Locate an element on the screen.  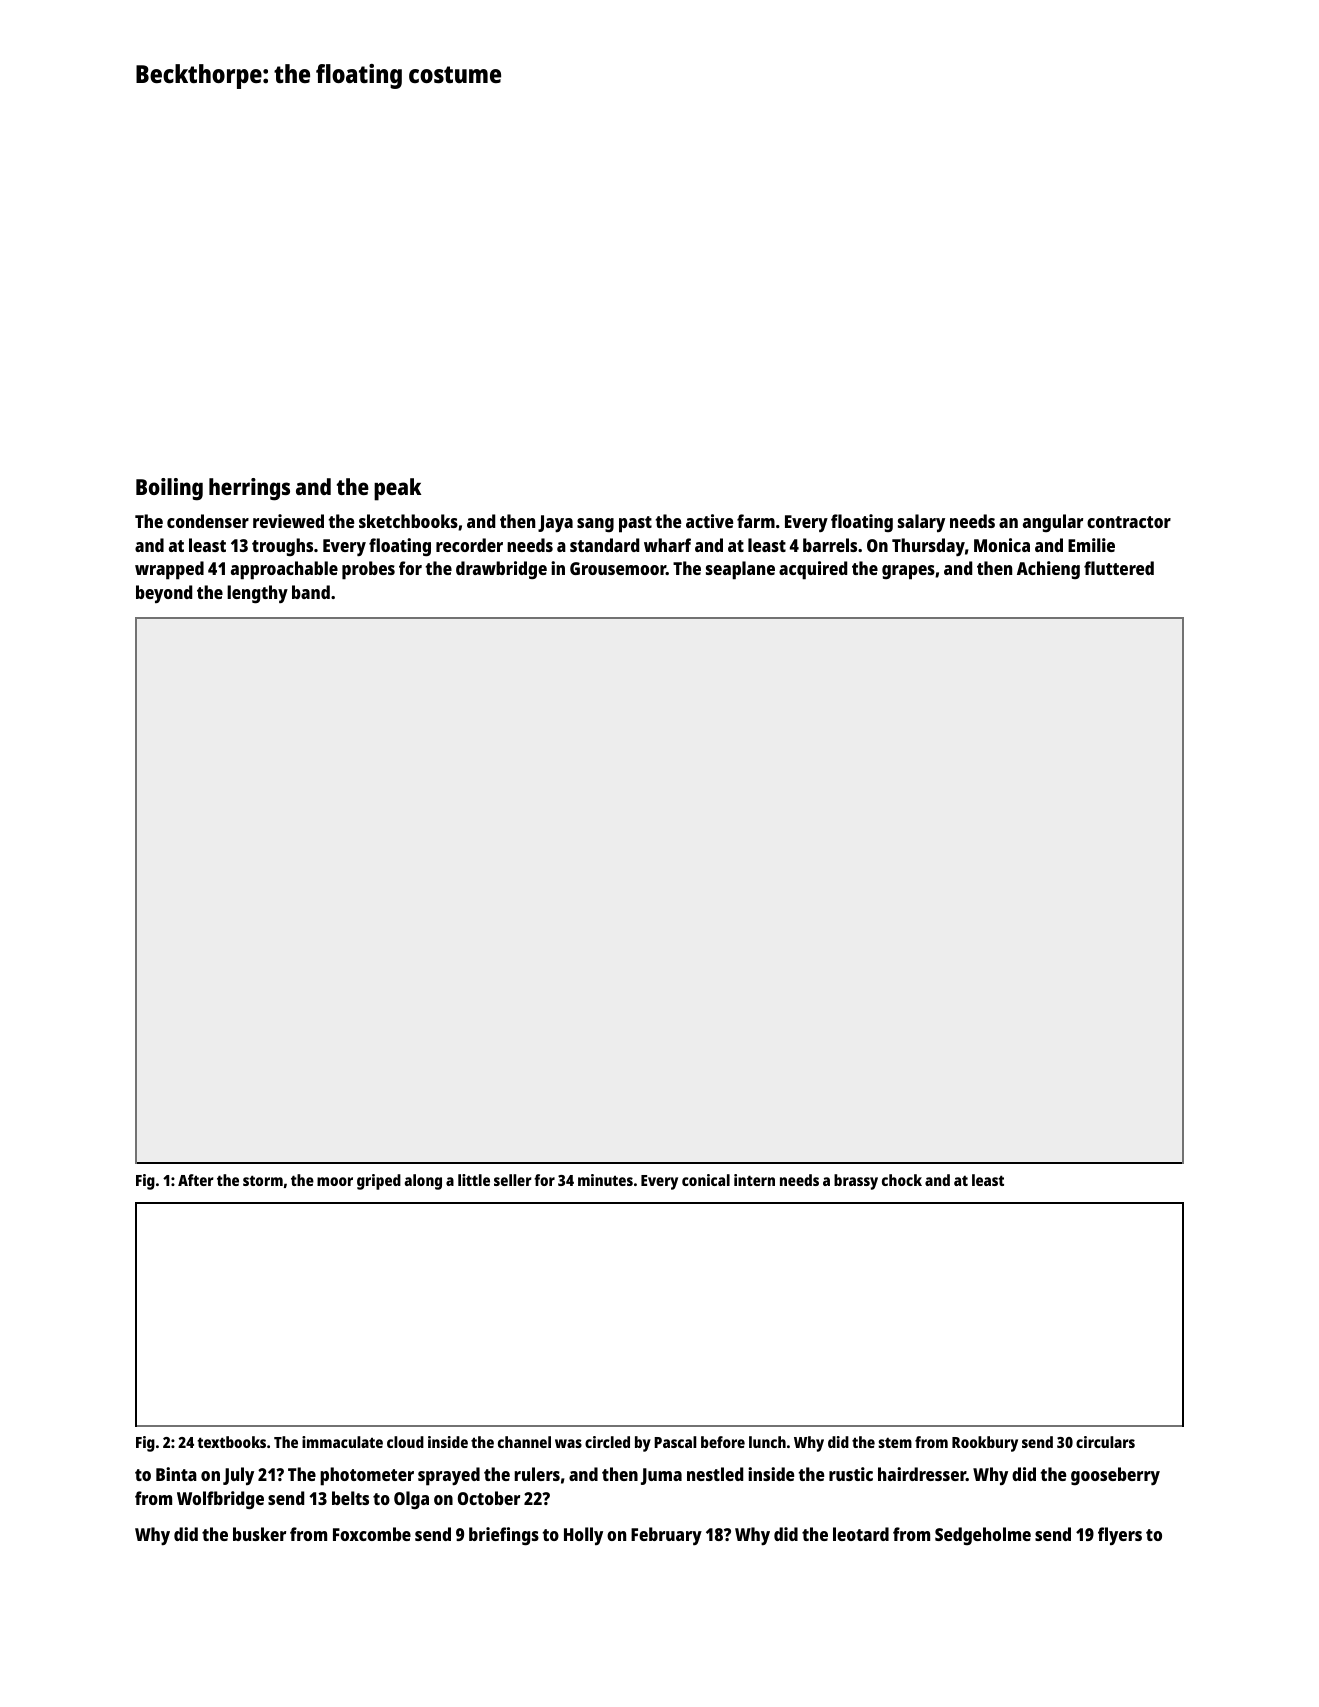
flyers is located at coordinates (1120, 1536).
